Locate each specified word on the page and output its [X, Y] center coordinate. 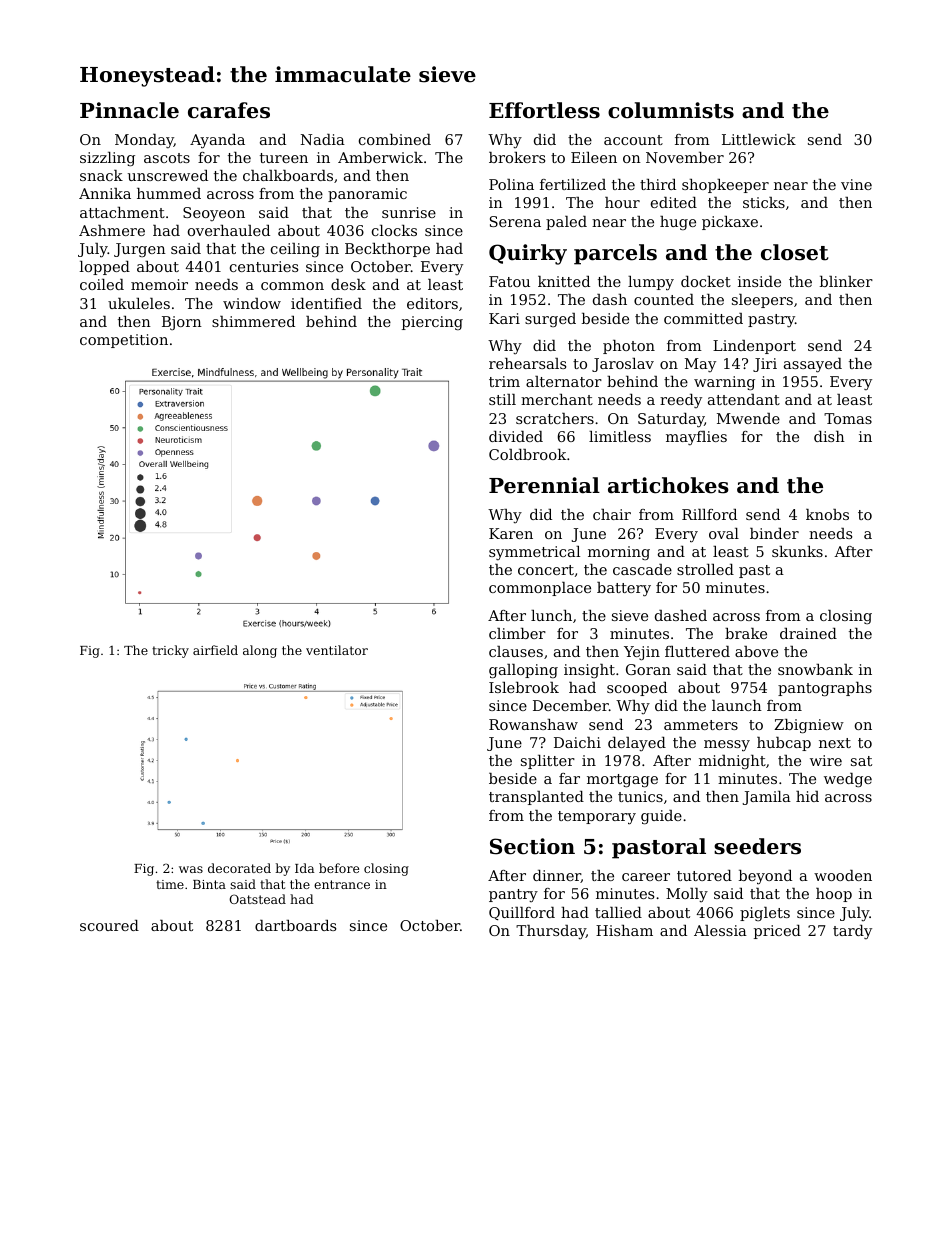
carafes [229, 110]
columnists [671, 110]
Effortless [544, 110]
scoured [109, 925]
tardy [852, 932]
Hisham [624, 930]
